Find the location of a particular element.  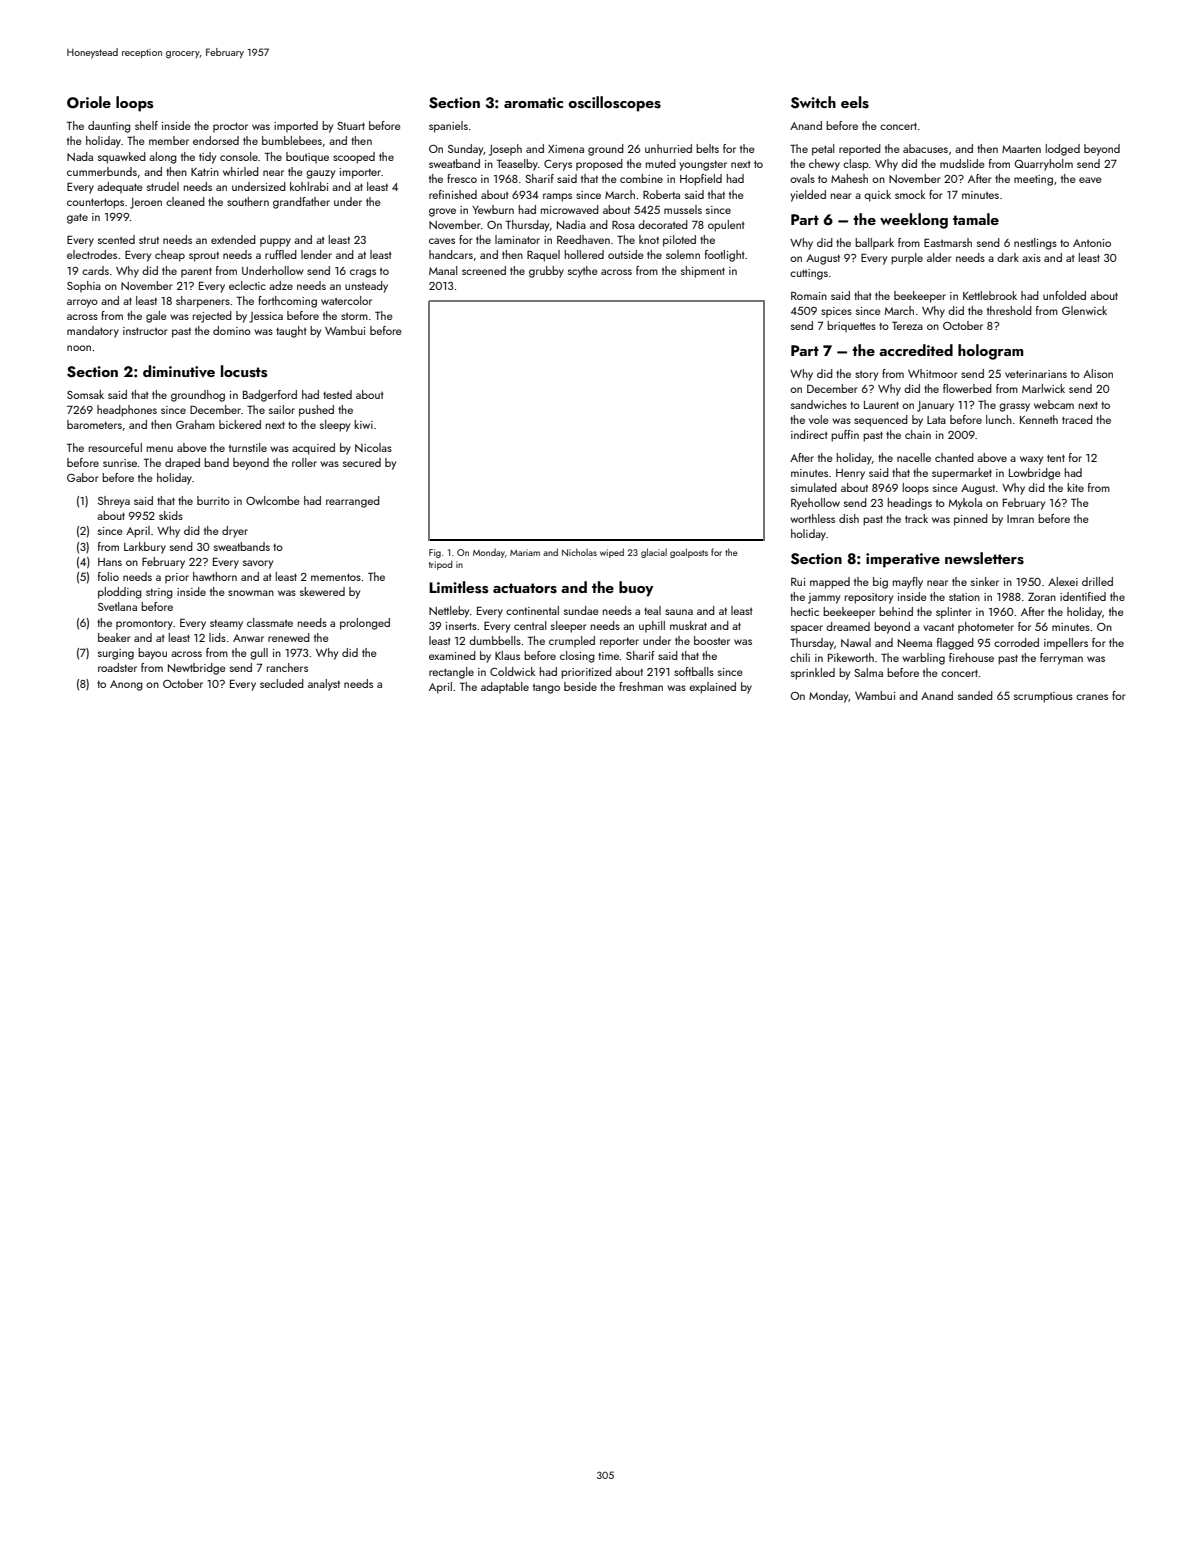

nestlings is located at coordinates (1035, 244).
